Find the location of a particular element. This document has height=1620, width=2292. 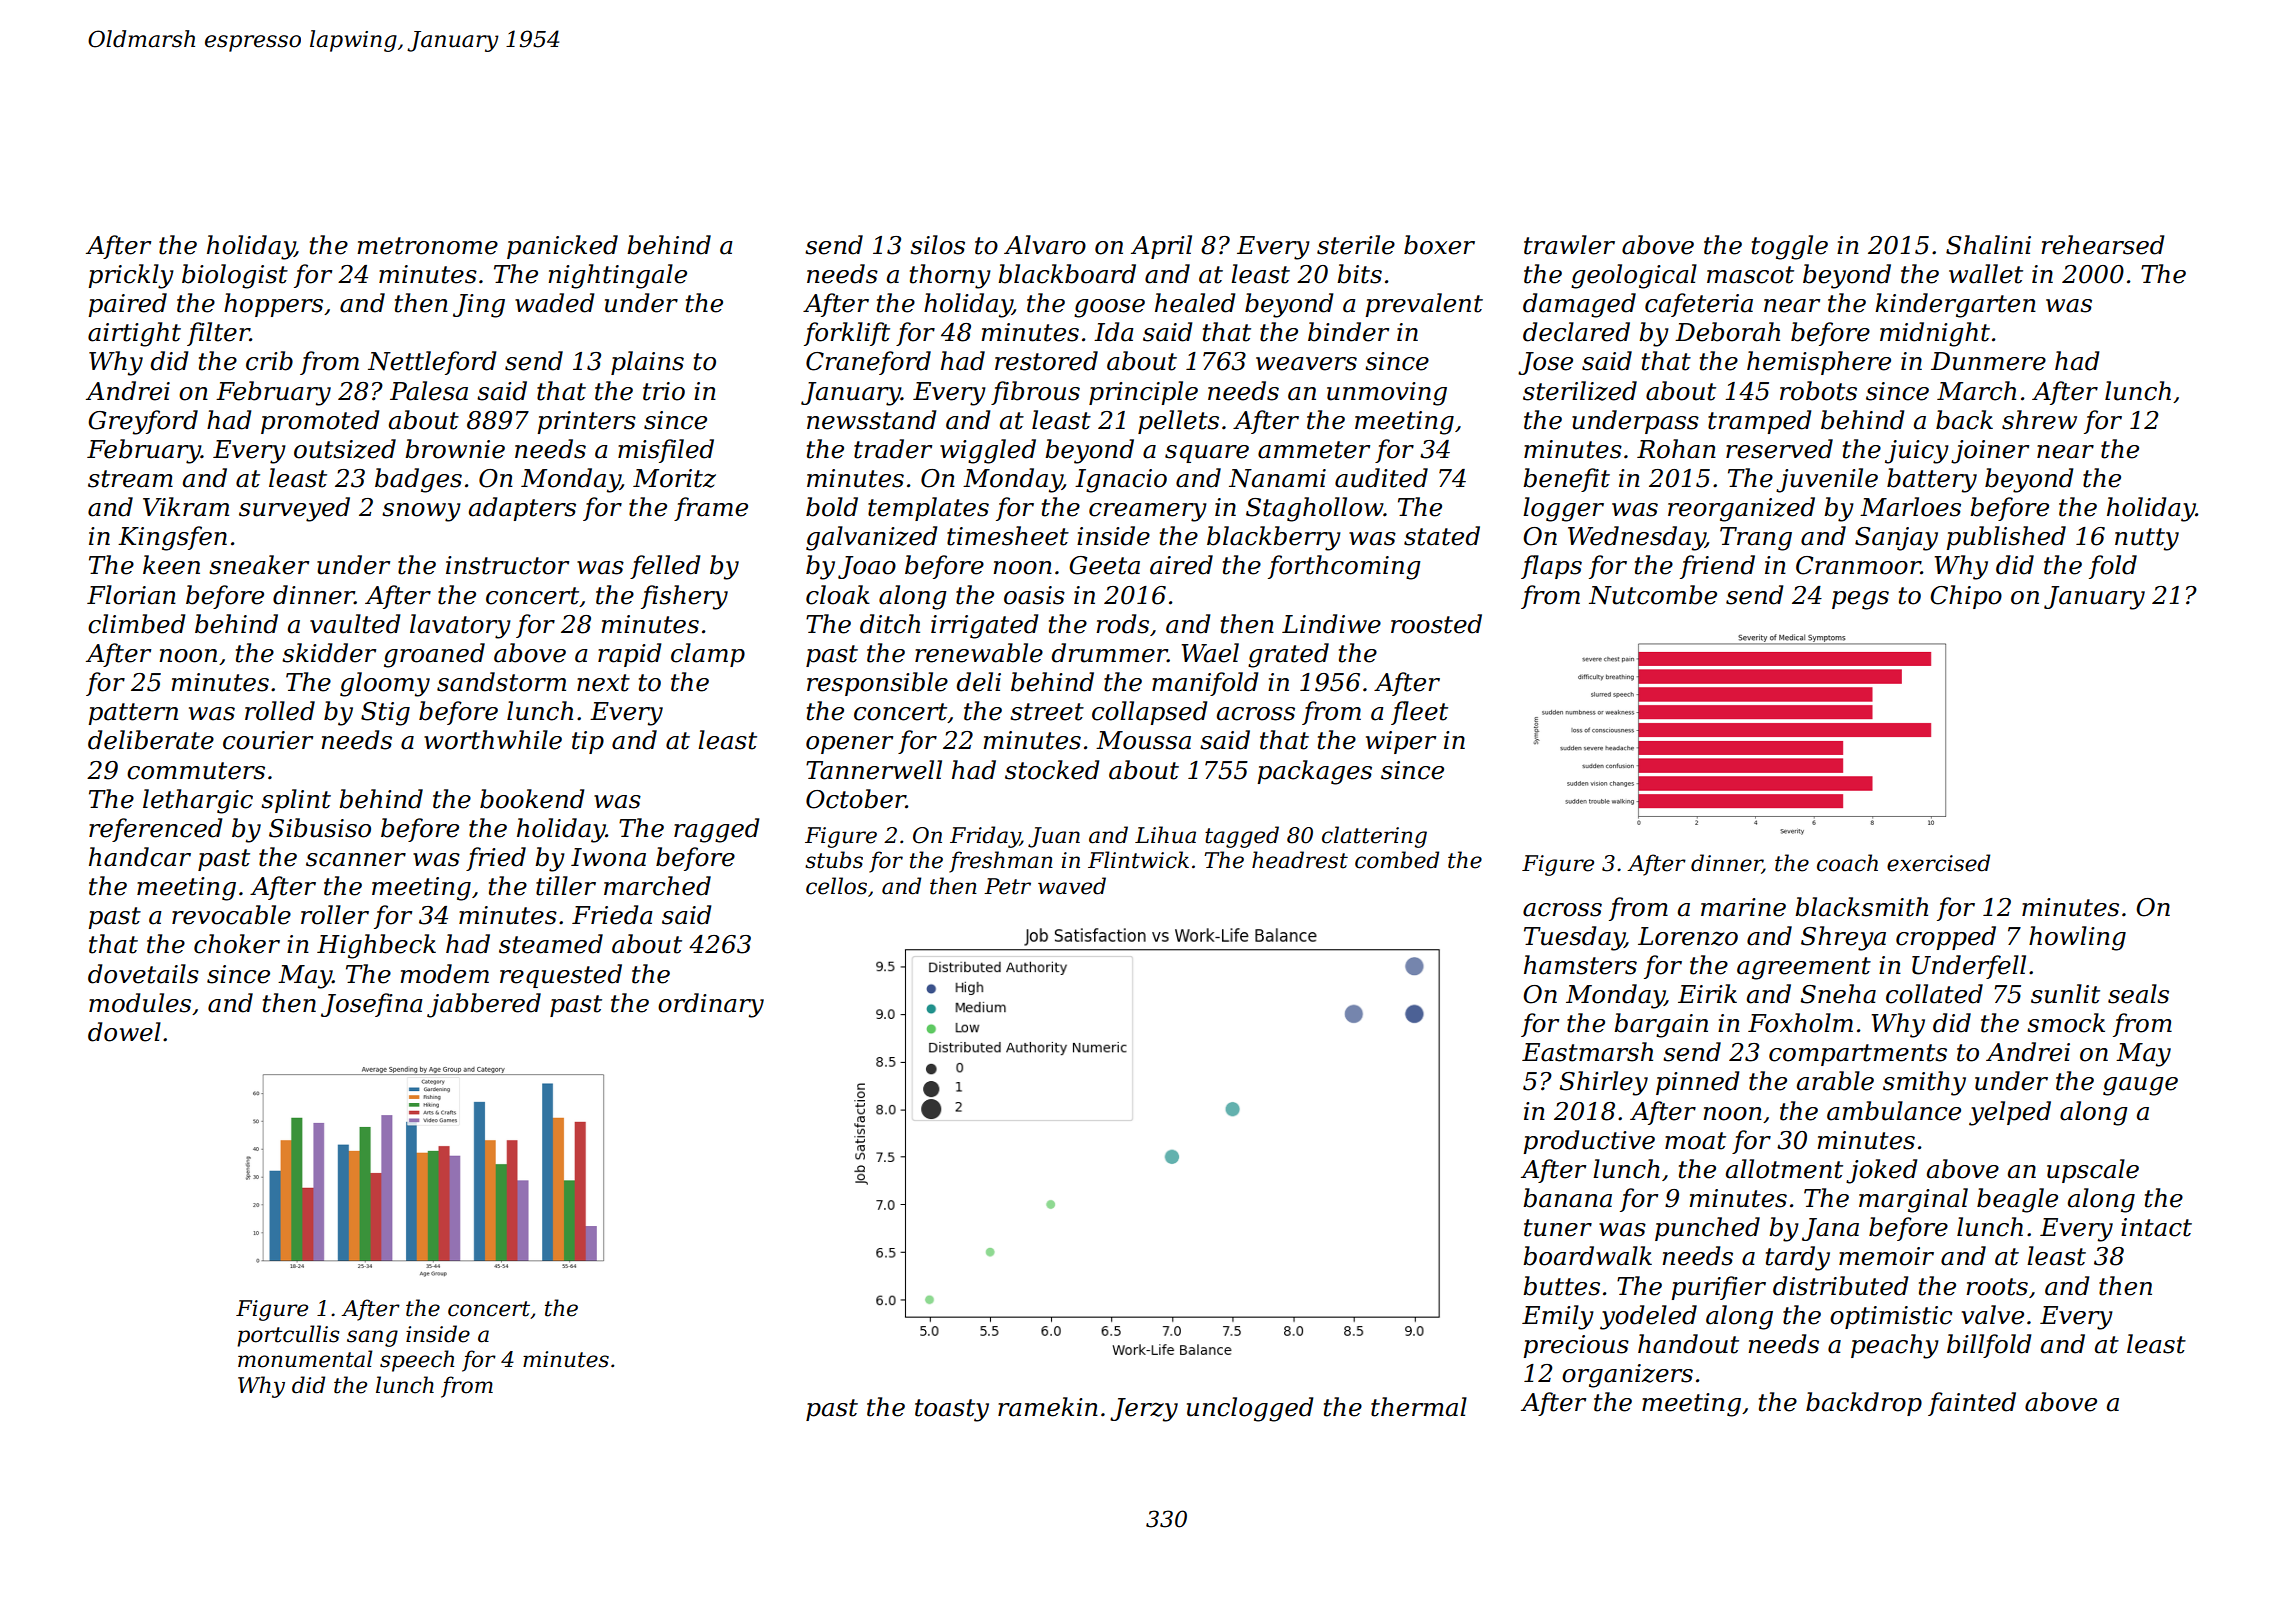

filter is located at coordinates (218, 334).
